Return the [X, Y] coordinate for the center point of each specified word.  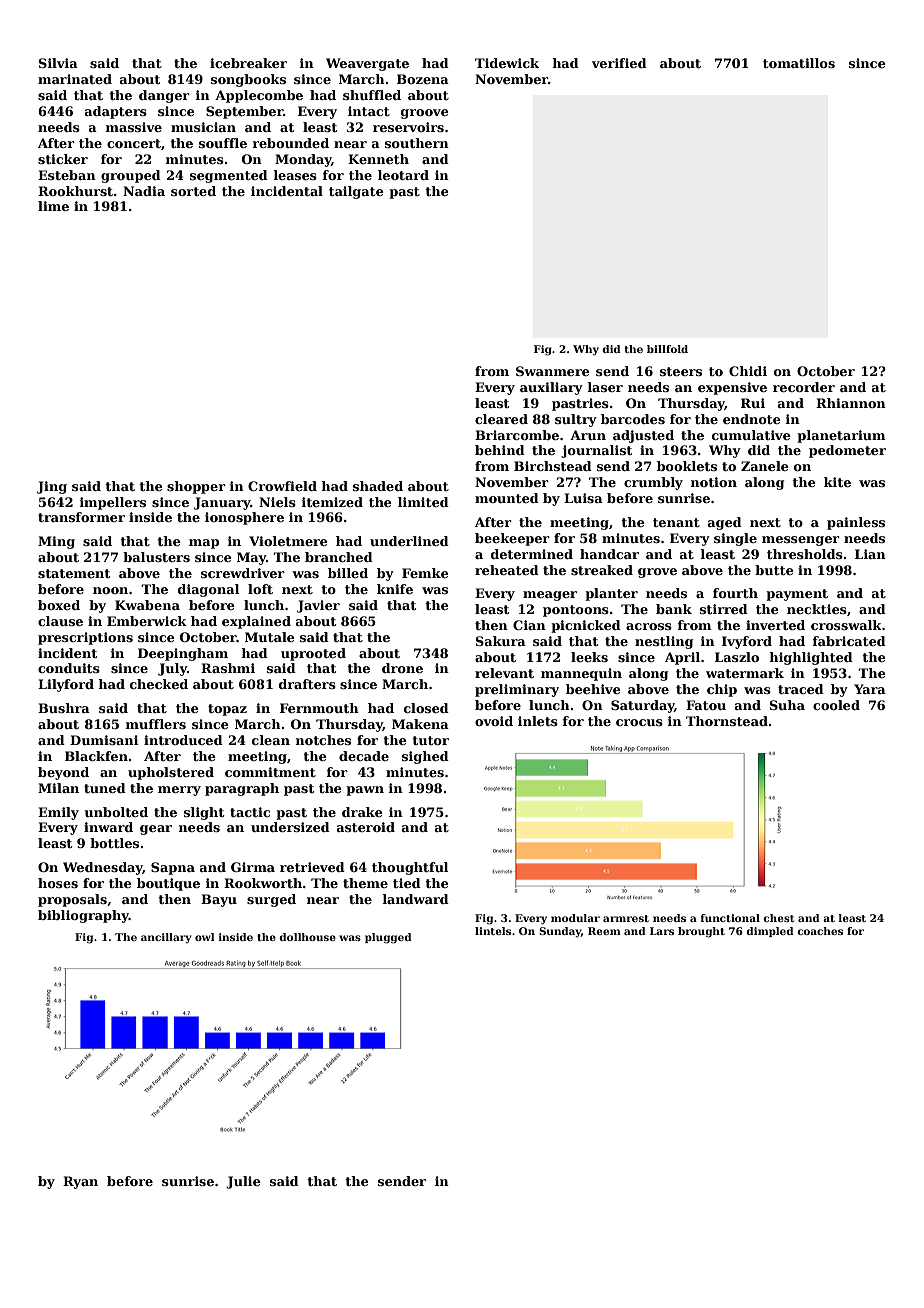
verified [619, 63]
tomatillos [799, 63]
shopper [196, 487]
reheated [507, 570]
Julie [243, 1182]
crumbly [653, 483]
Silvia [58, 63]
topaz [227, 710]
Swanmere [553, 371]
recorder [804, 387]
